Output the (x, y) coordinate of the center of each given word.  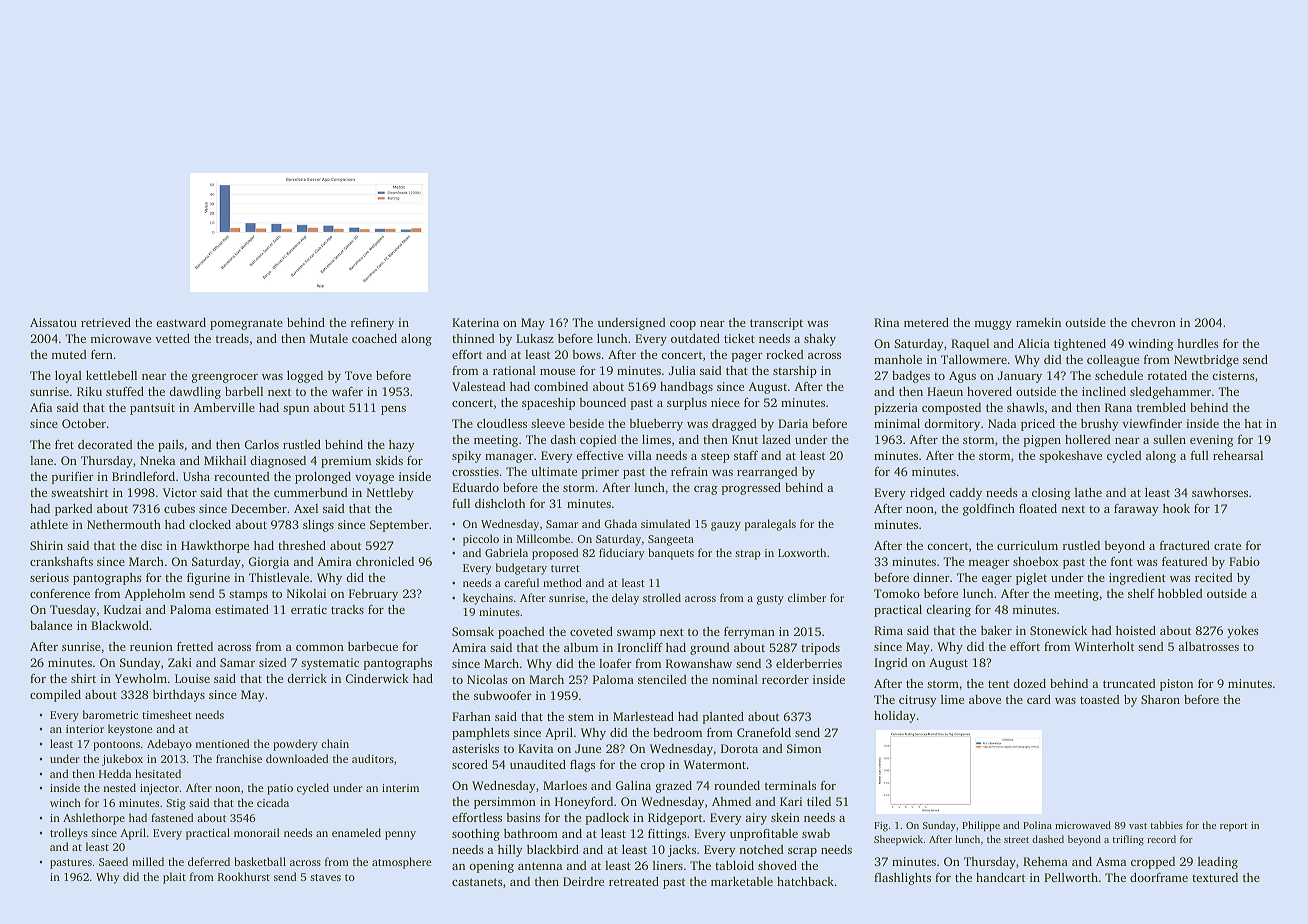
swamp (636, 634)
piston (1176, 685)
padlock (607, 819)
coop (683, 325)
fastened (172, 817)
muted (69, 354)
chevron (1153, 322)
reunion (151, 646)
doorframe (1159, 877)
